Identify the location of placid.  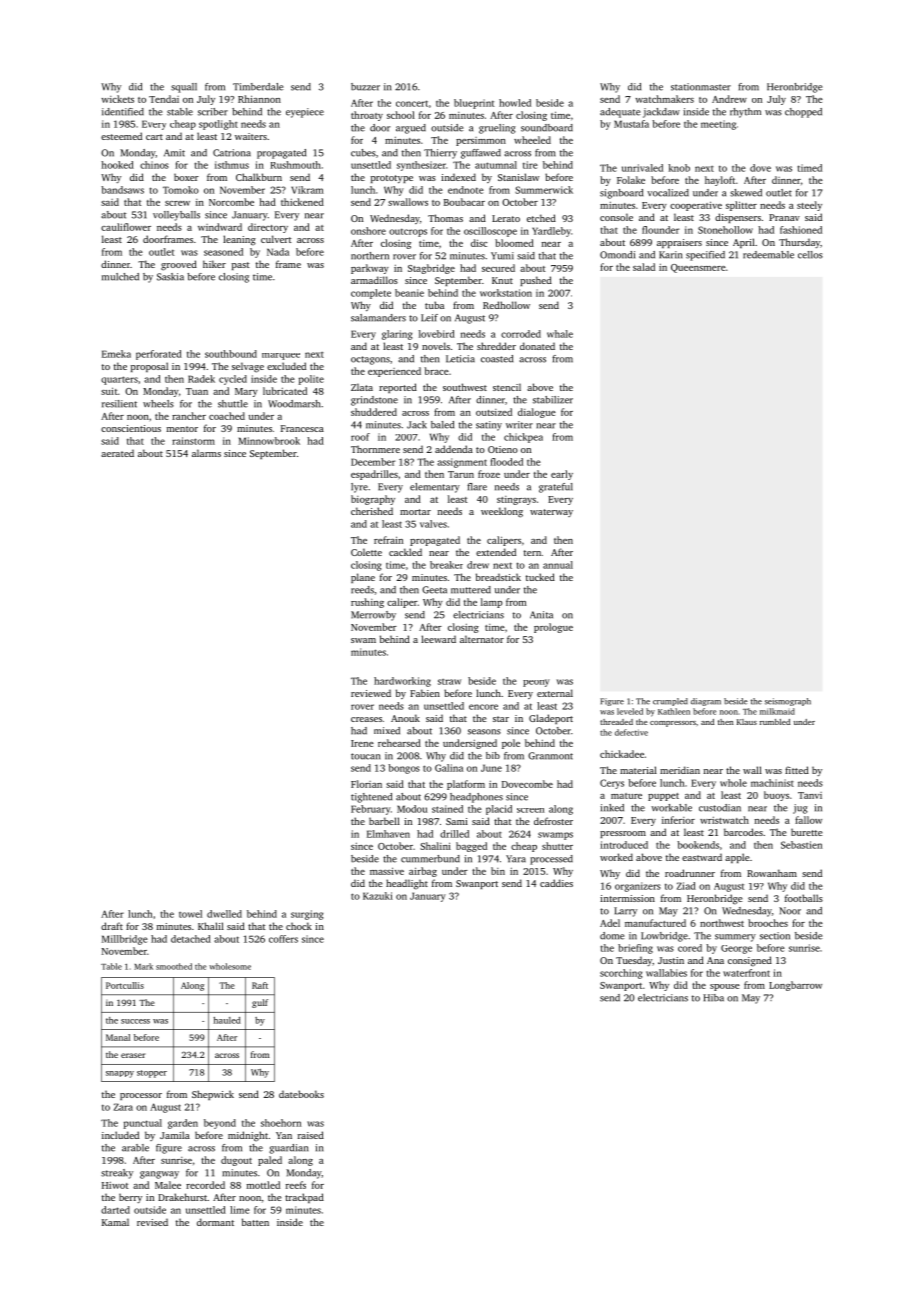
(499, 810).
